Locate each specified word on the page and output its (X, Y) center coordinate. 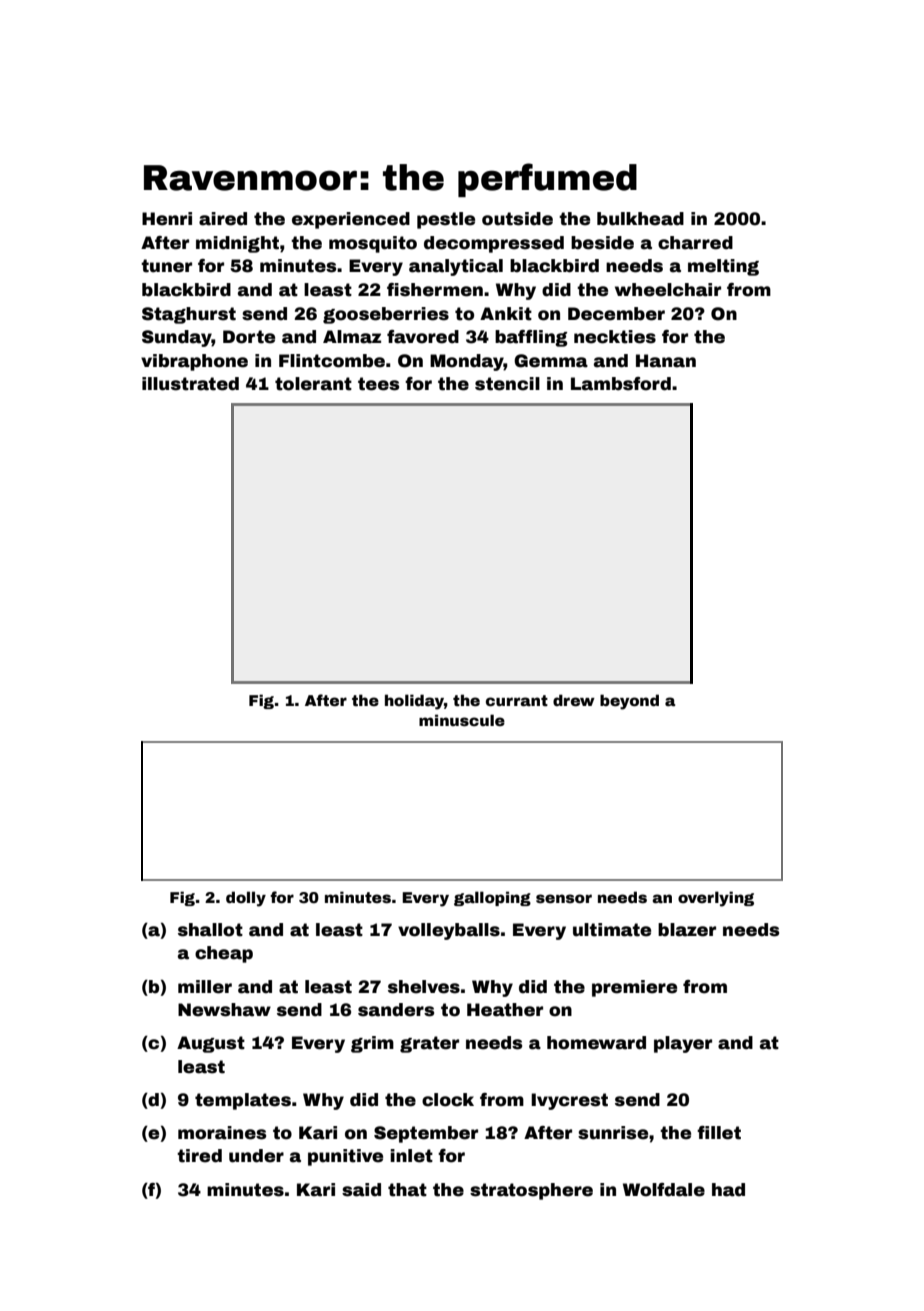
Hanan (666, 361)
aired (223, 219)
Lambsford (621, 384)
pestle (446, 220)
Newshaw (224, 1010)
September (426, 1134)
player (683, 1044)
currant (517, 700)
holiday (414, 702)
